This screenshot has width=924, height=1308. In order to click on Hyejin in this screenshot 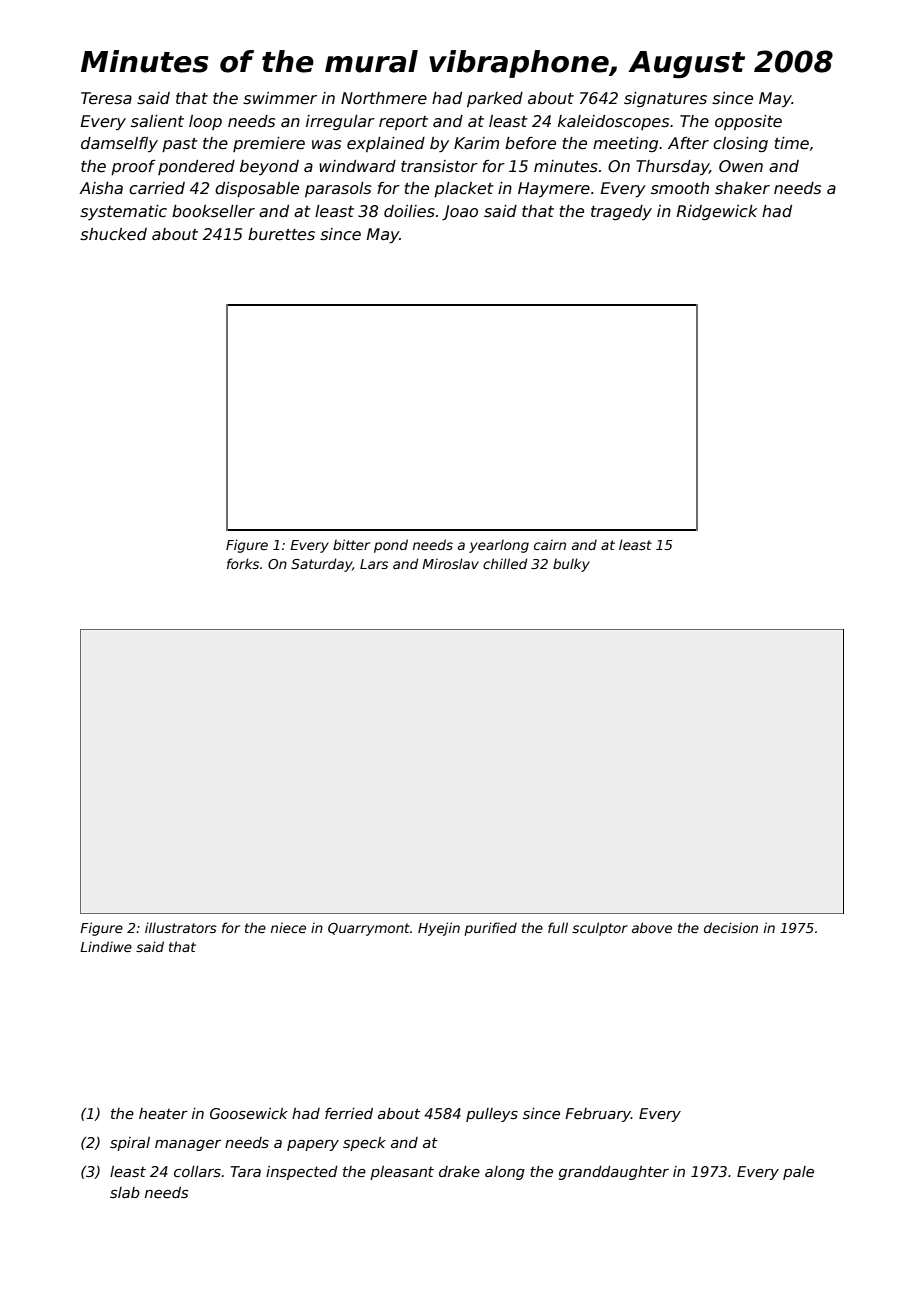, I will do `click(439, 929)`.
